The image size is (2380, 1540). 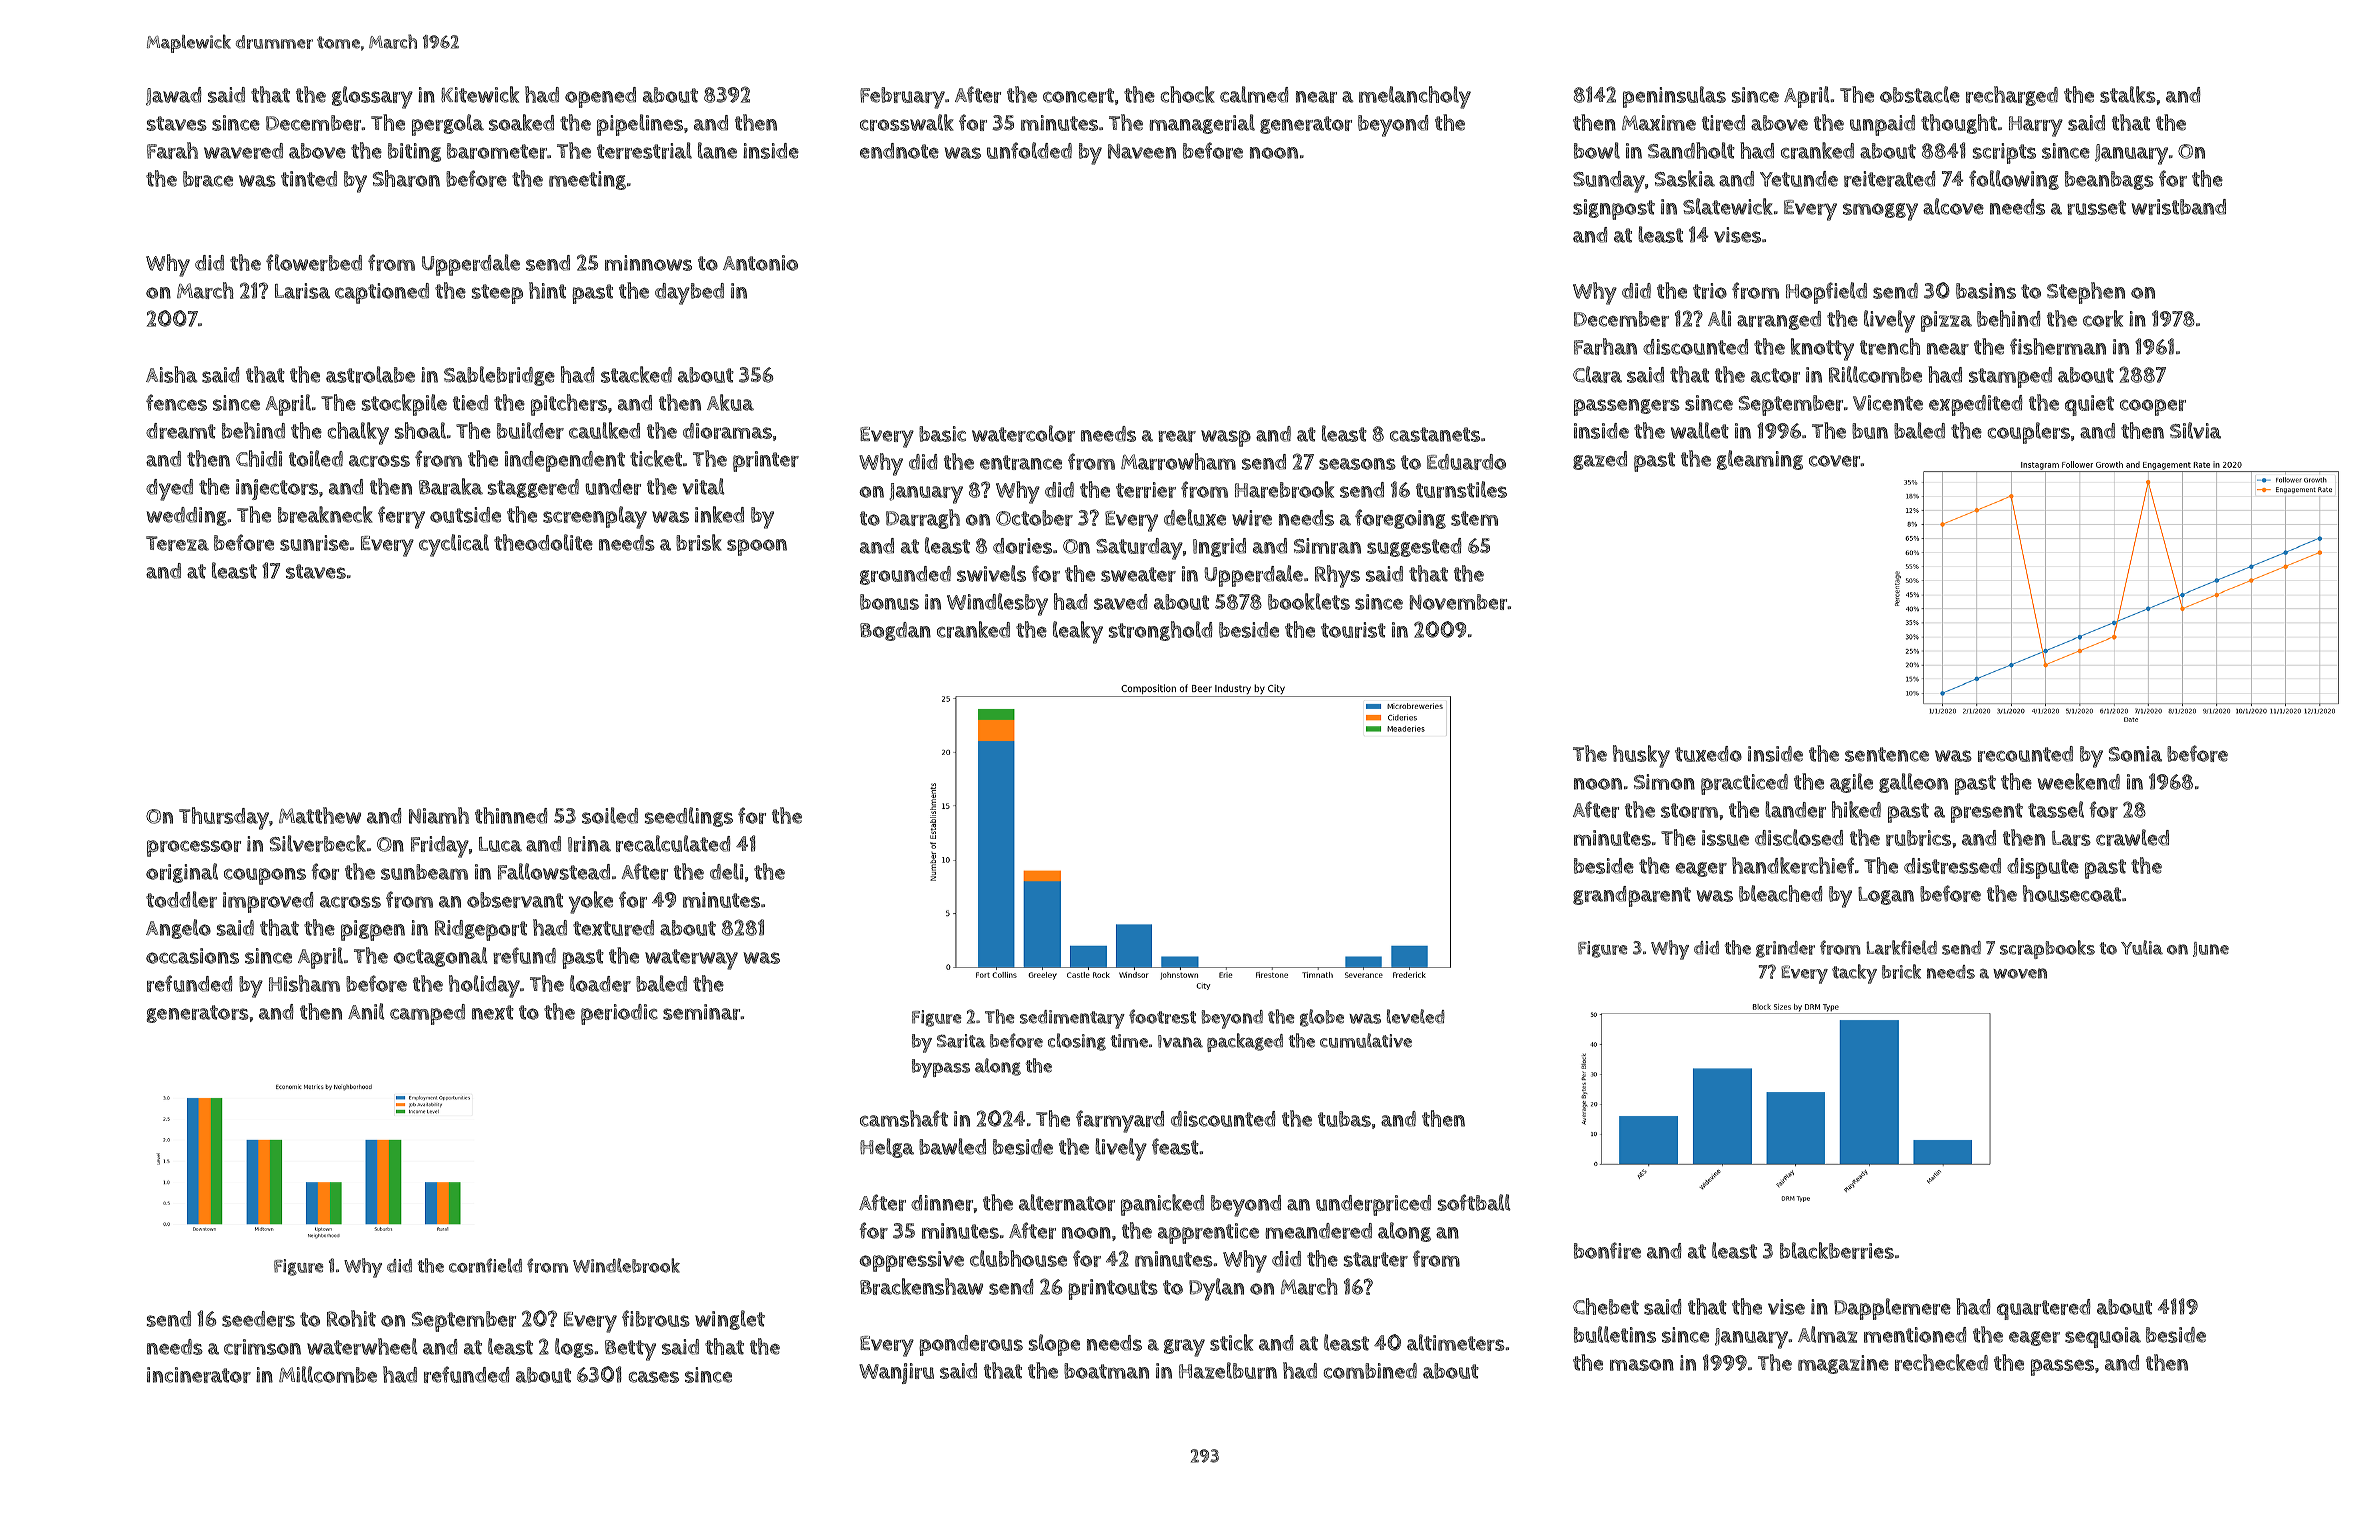 What do you see at coordinates (258, 1319) in the screenshot?
I see `seeders` at bounding box center [258, 1319].
